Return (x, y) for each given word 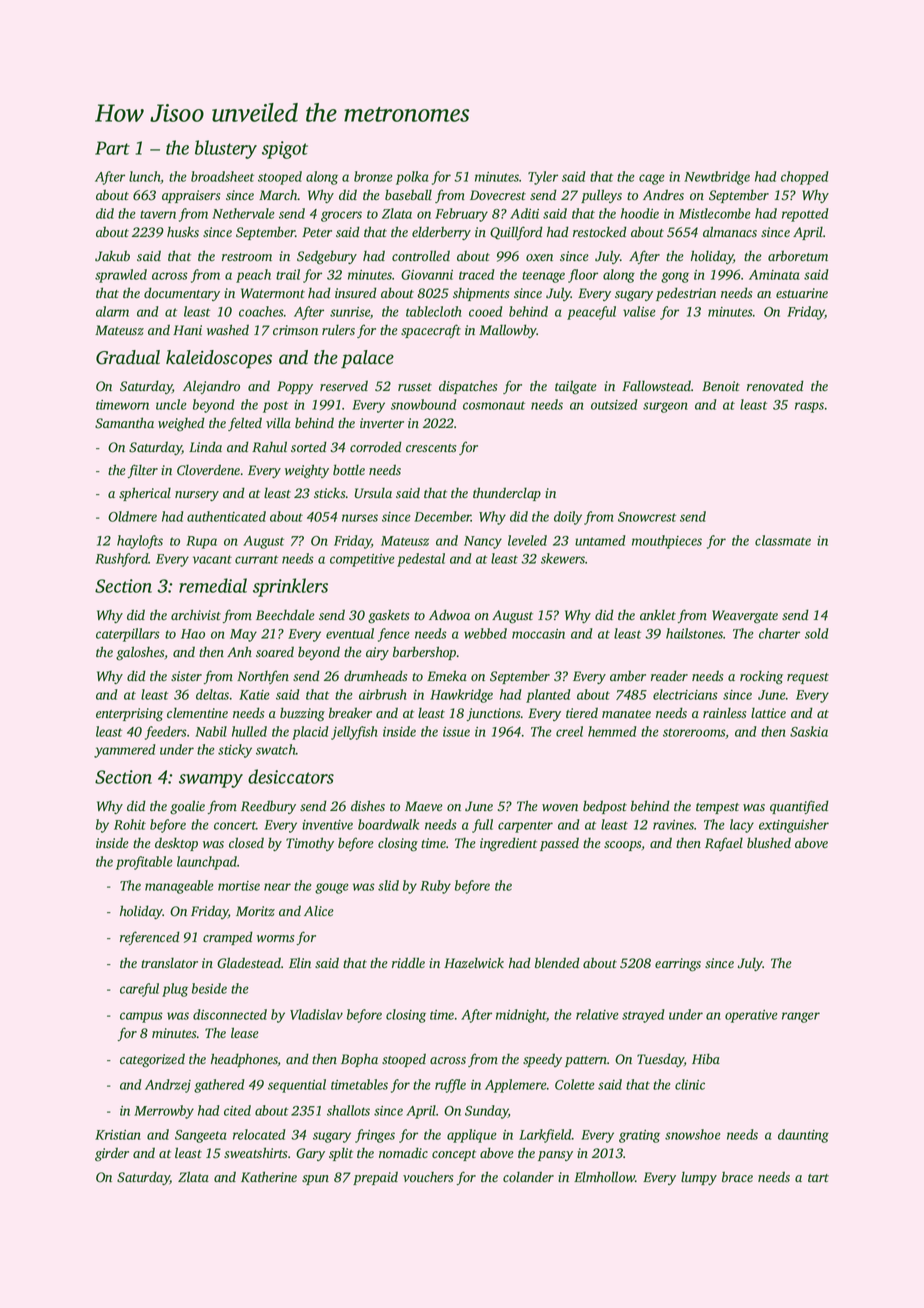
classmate (783, 540)
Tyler (543, 178)
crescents (431, 448)
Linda (205, 446)
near (277, 887)
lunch (145, 177)
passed (559, 844)
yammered (125, 751)
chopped (805, 178)
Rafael (724, 844)
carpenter (525, 827)
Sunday (486, 1112)
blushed (769, 843)
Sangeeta (200, 1136)
